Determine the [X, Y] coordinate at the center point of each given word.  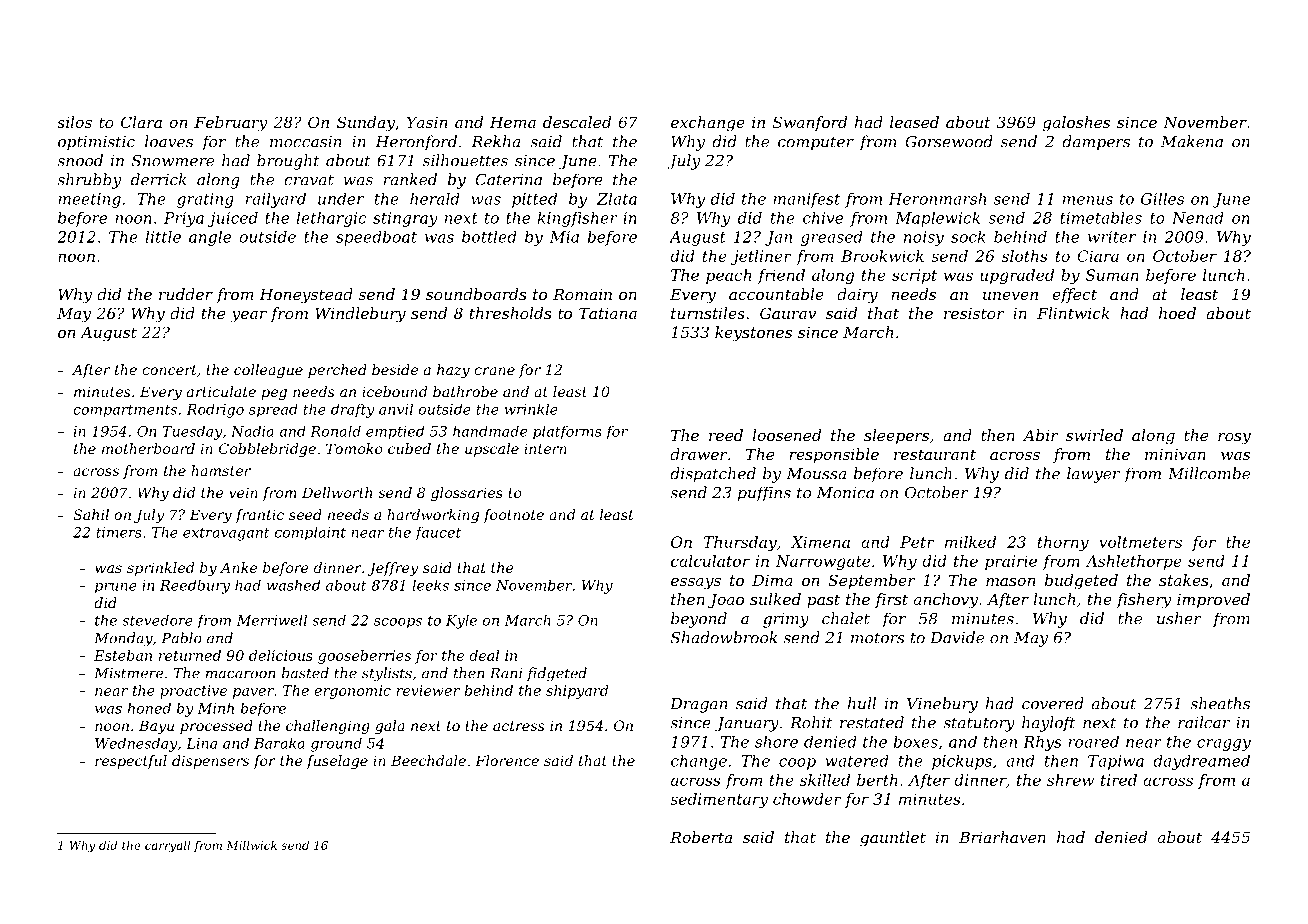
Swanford [810, 123]
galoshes [1076, 124]
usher [1179, 618]
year [249, 317]
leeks [431, 585]
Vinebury [942, 705]
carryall [167, 847]
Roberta [701, 837]
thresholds [511, 313]
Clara [141, 122]
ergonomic [352, 692]
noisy [924, 238]
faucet [438, 533]
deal [484, 655]
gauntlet [893, 839]
